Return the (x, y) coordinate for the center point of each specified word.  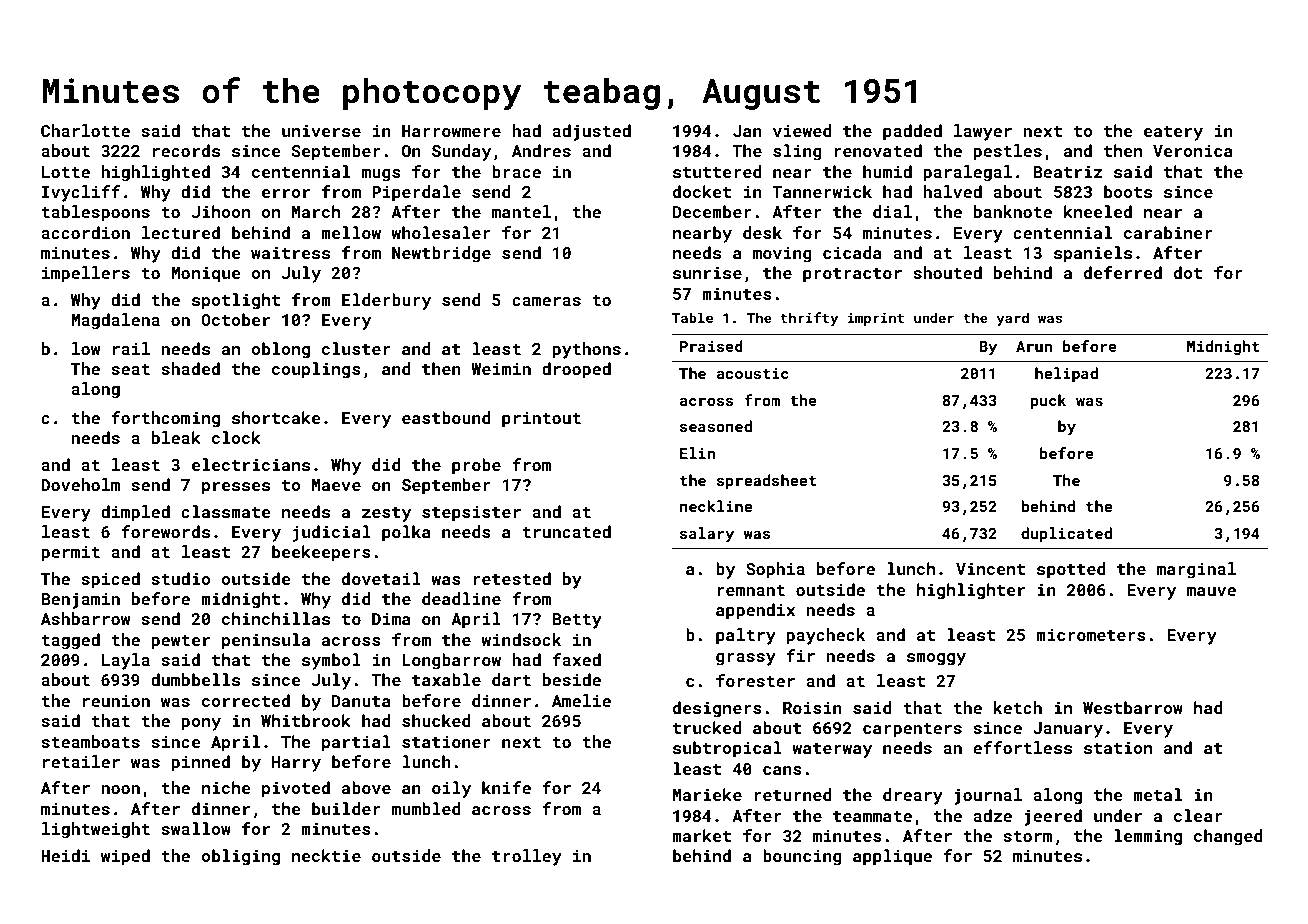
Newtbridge (441, 254)
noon (120, 789)
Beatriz (1068, 172)
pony (201, 724)
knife (506, 787)
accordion (85, 232)
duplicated (1066, 534)
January (1068, 730)
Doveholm (80, 484)
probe (476, 466)
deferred (1123, 272)
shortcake (276, 417)
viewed (802, 130)
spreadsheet (766, 481)
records (186, 150)
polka (406, 533)
